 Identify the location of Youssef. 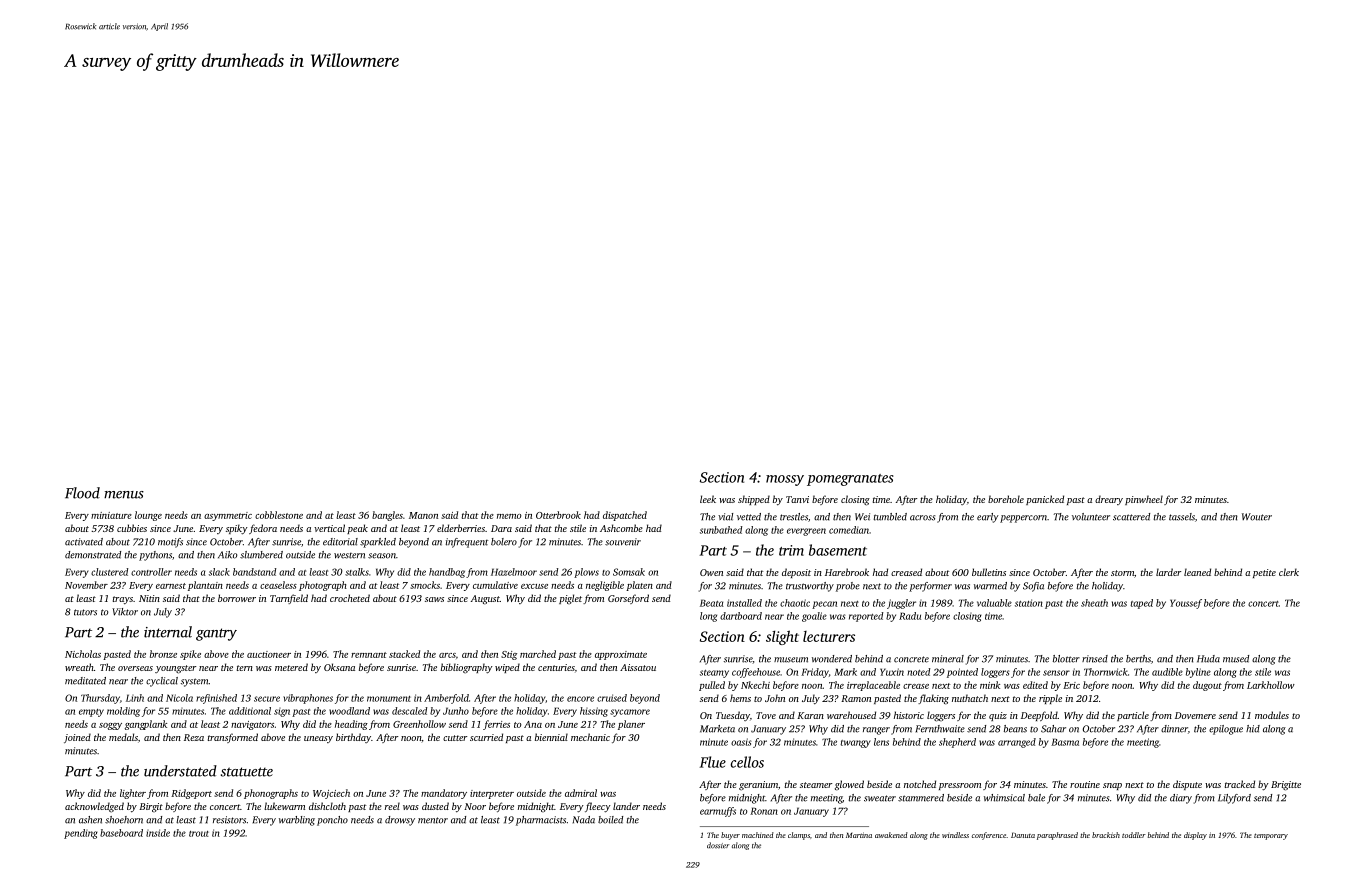
(1186, 604).
